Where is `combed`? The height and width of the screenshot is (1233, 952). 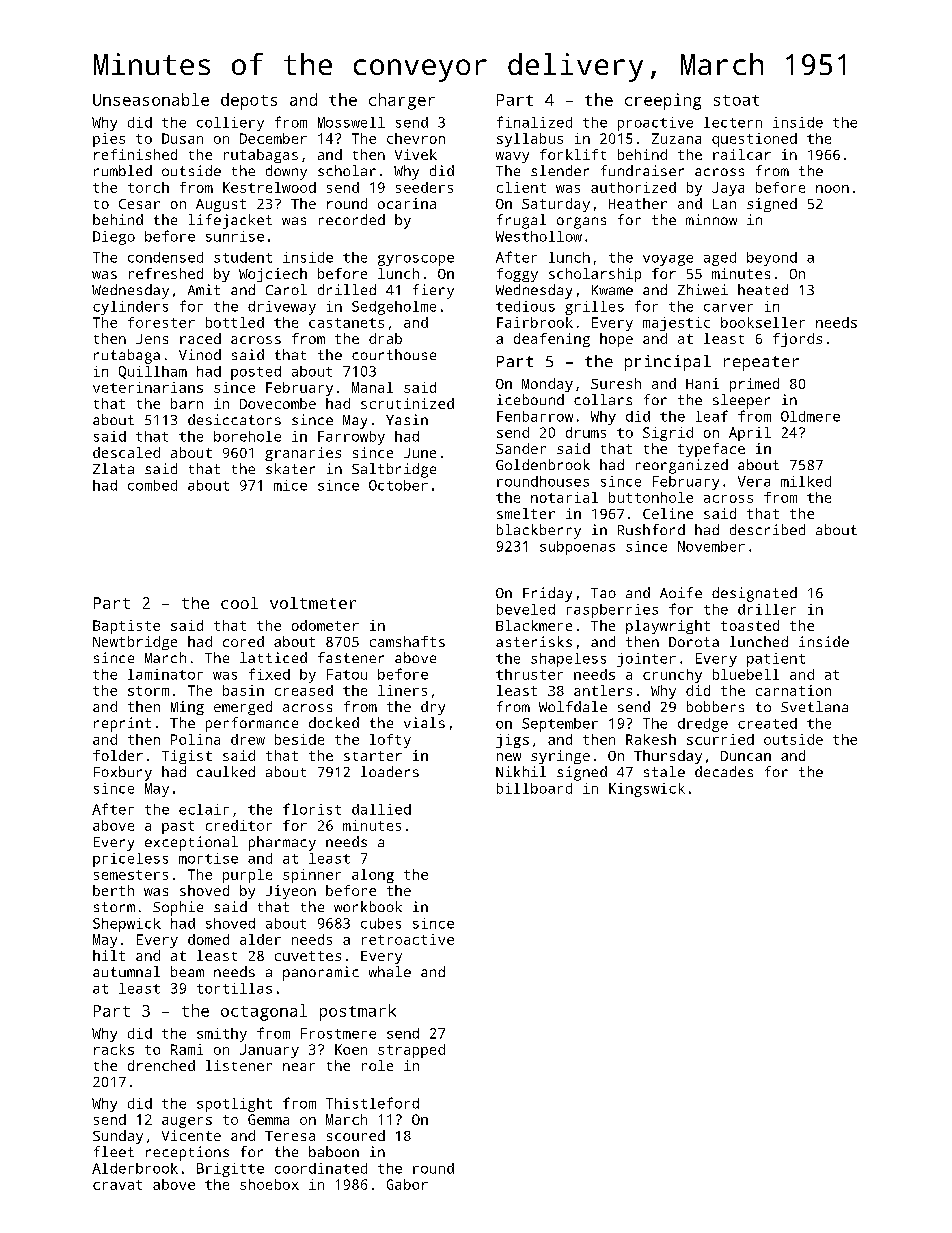
combed is located at coordinates (152, 485).
